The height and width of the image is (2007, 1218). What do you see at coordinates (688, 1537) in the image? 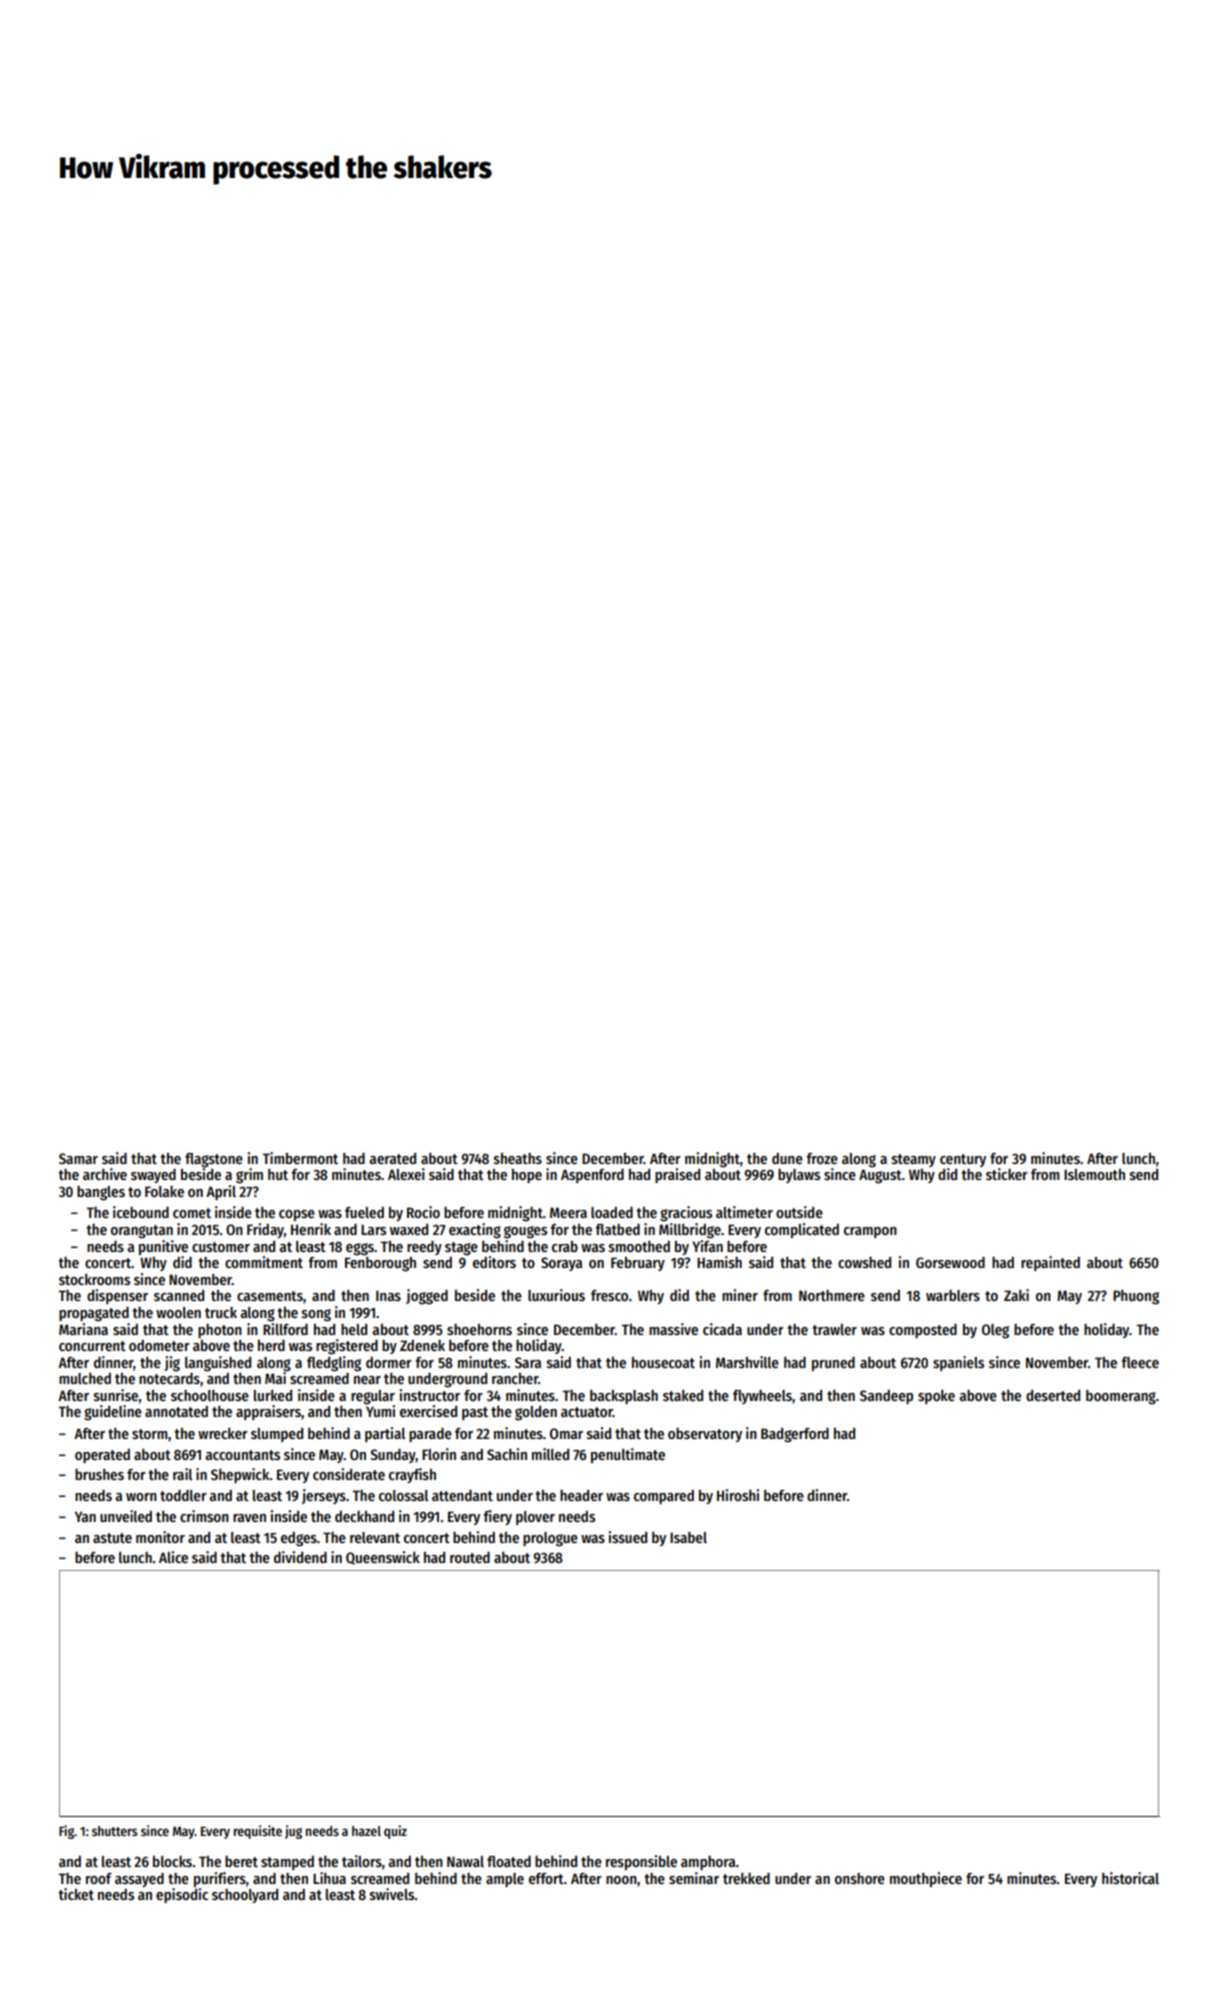
I see `Isabel` at bounding box center [688, 1537].
